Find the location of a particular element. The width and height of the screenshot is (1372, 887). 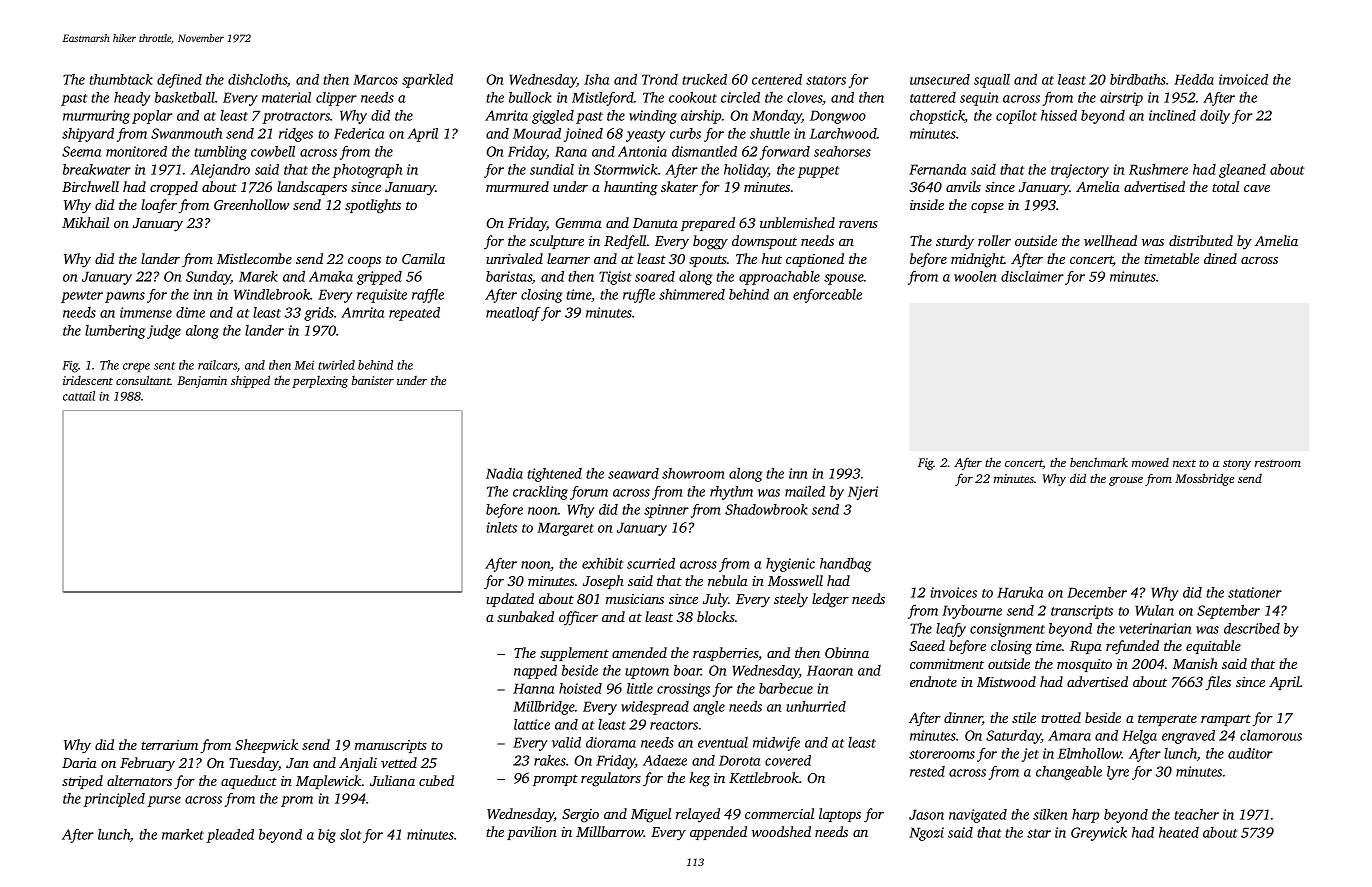

inlets is located at coordinates (501, 527).
